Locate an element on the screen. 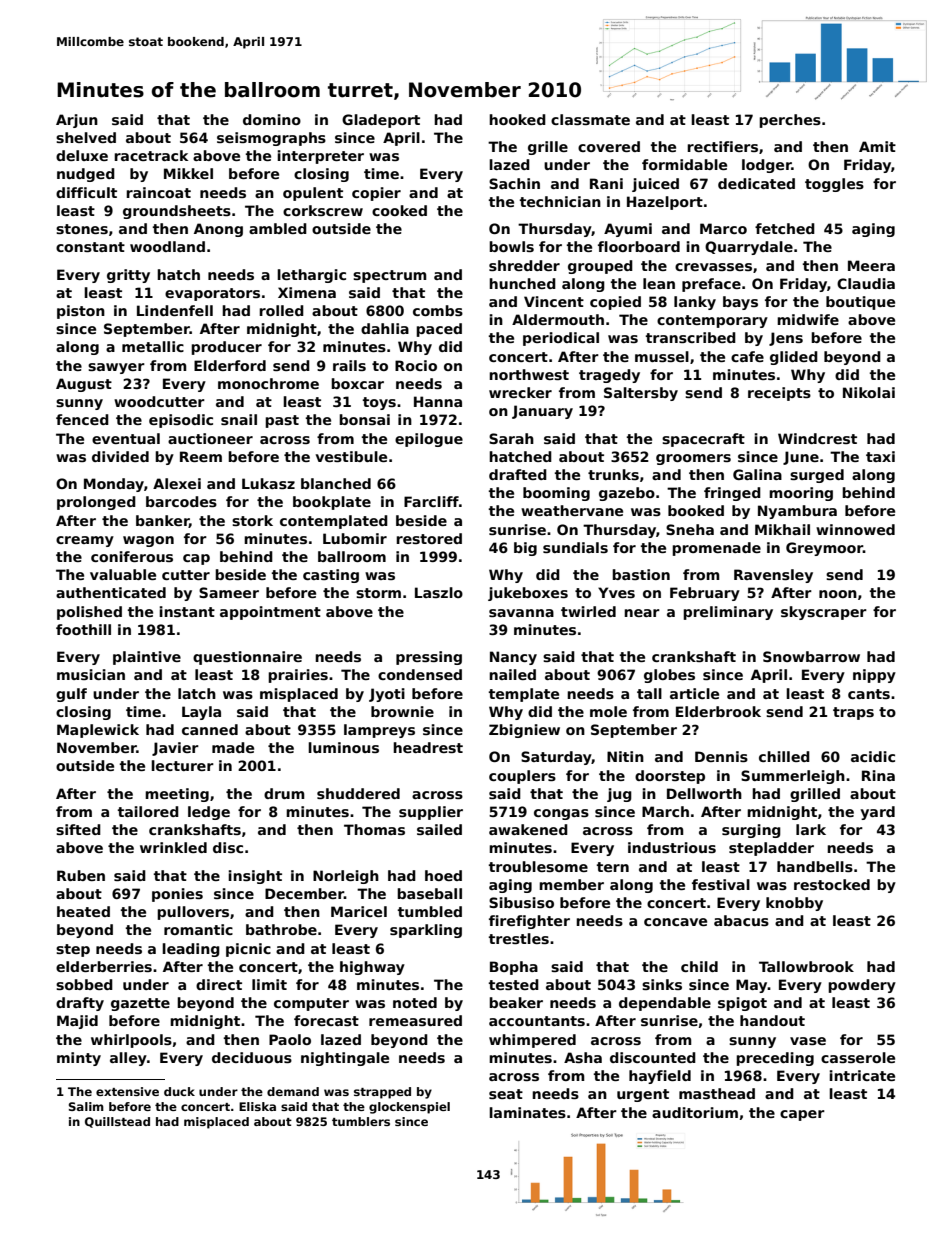 Image resolution: width=952 pixels, height=1233 pixels. appointment is located at coordinates (270, 613).
